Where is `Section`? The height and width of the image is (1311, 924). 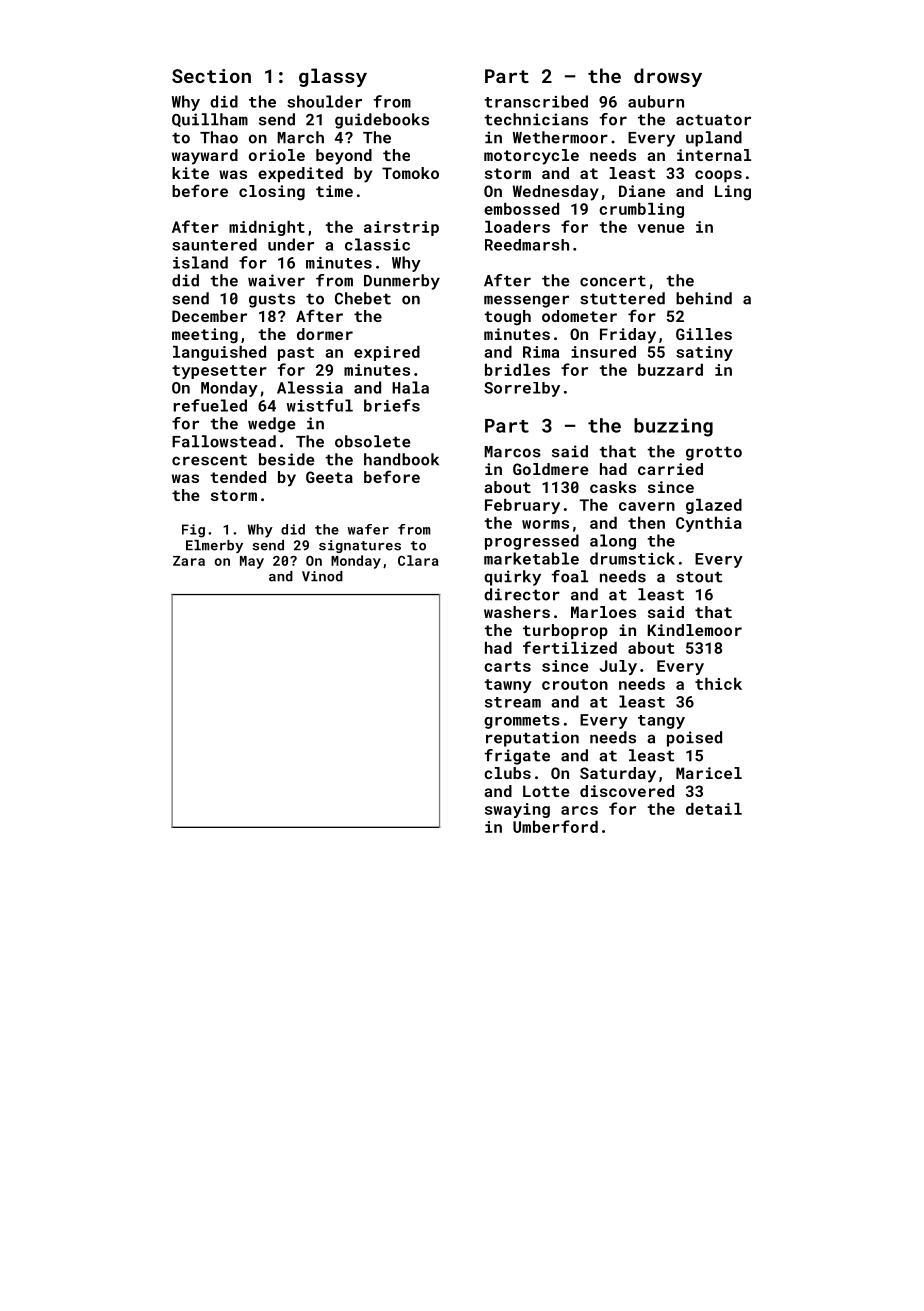
Section is located at coordinates (211, 76).
